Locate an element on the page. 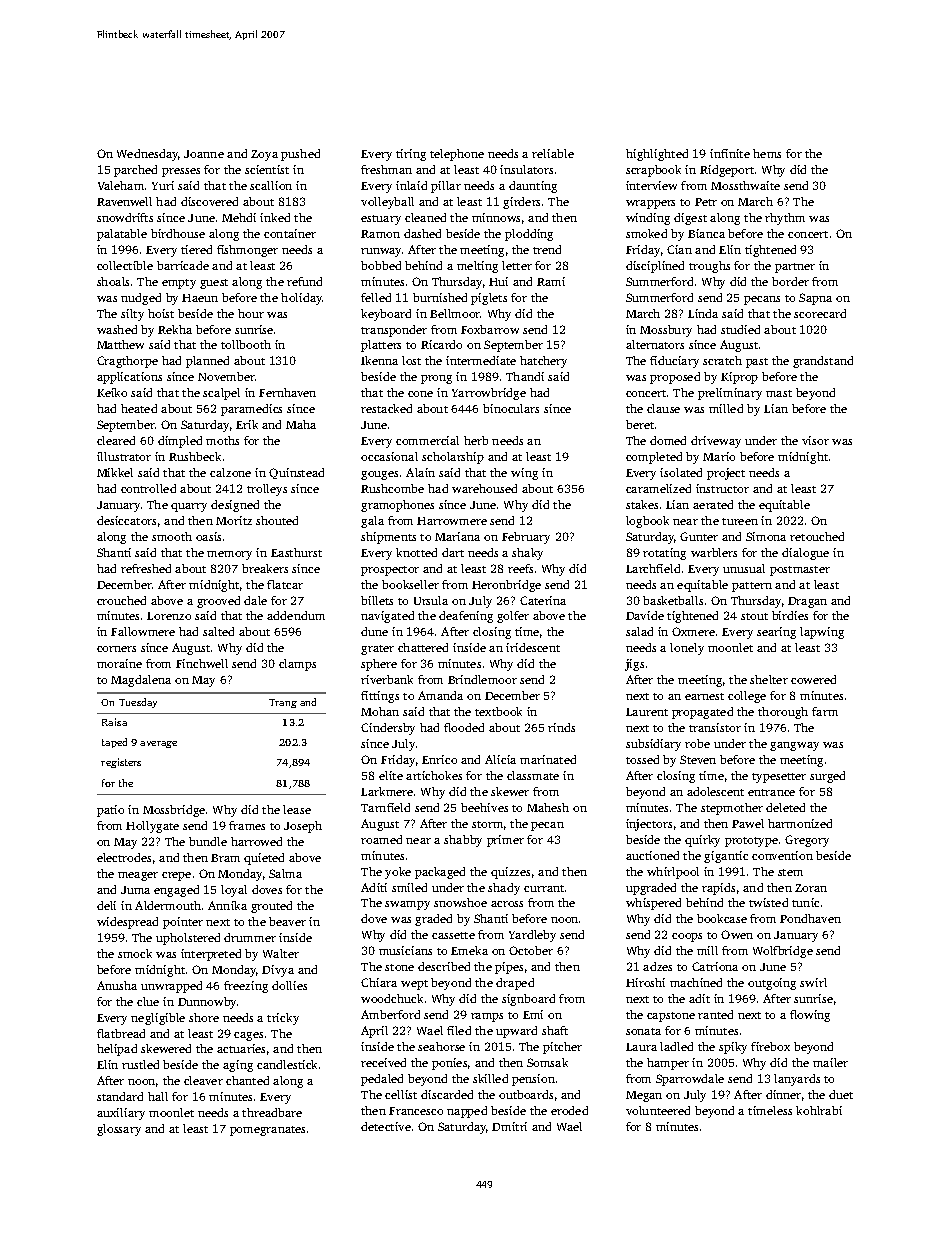 This image has width=952, height=1233. lease is located at coordinates (297, 809).
